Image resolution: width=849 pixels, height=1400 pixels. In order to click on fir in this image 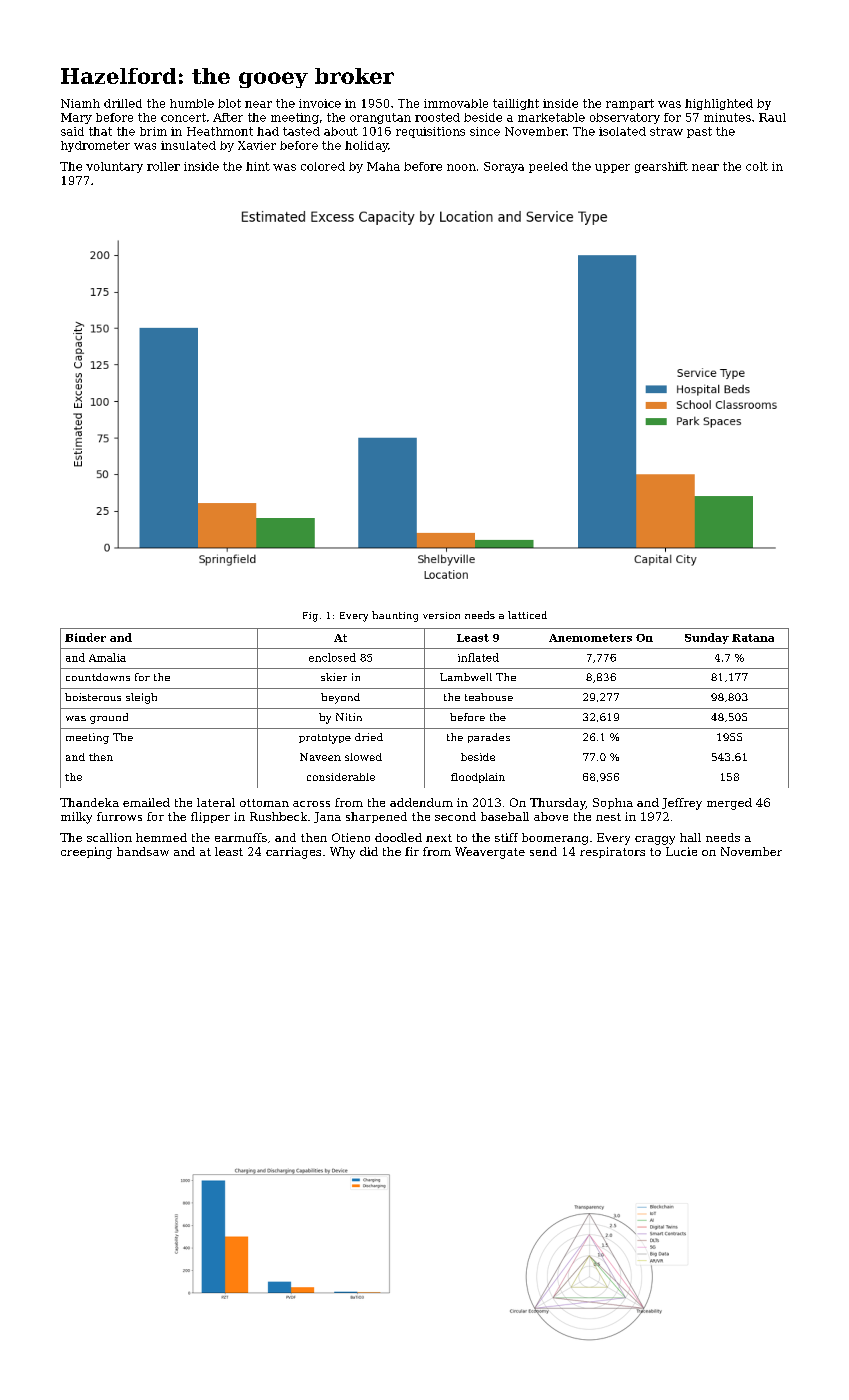, I will do `click(412, 851)`.
